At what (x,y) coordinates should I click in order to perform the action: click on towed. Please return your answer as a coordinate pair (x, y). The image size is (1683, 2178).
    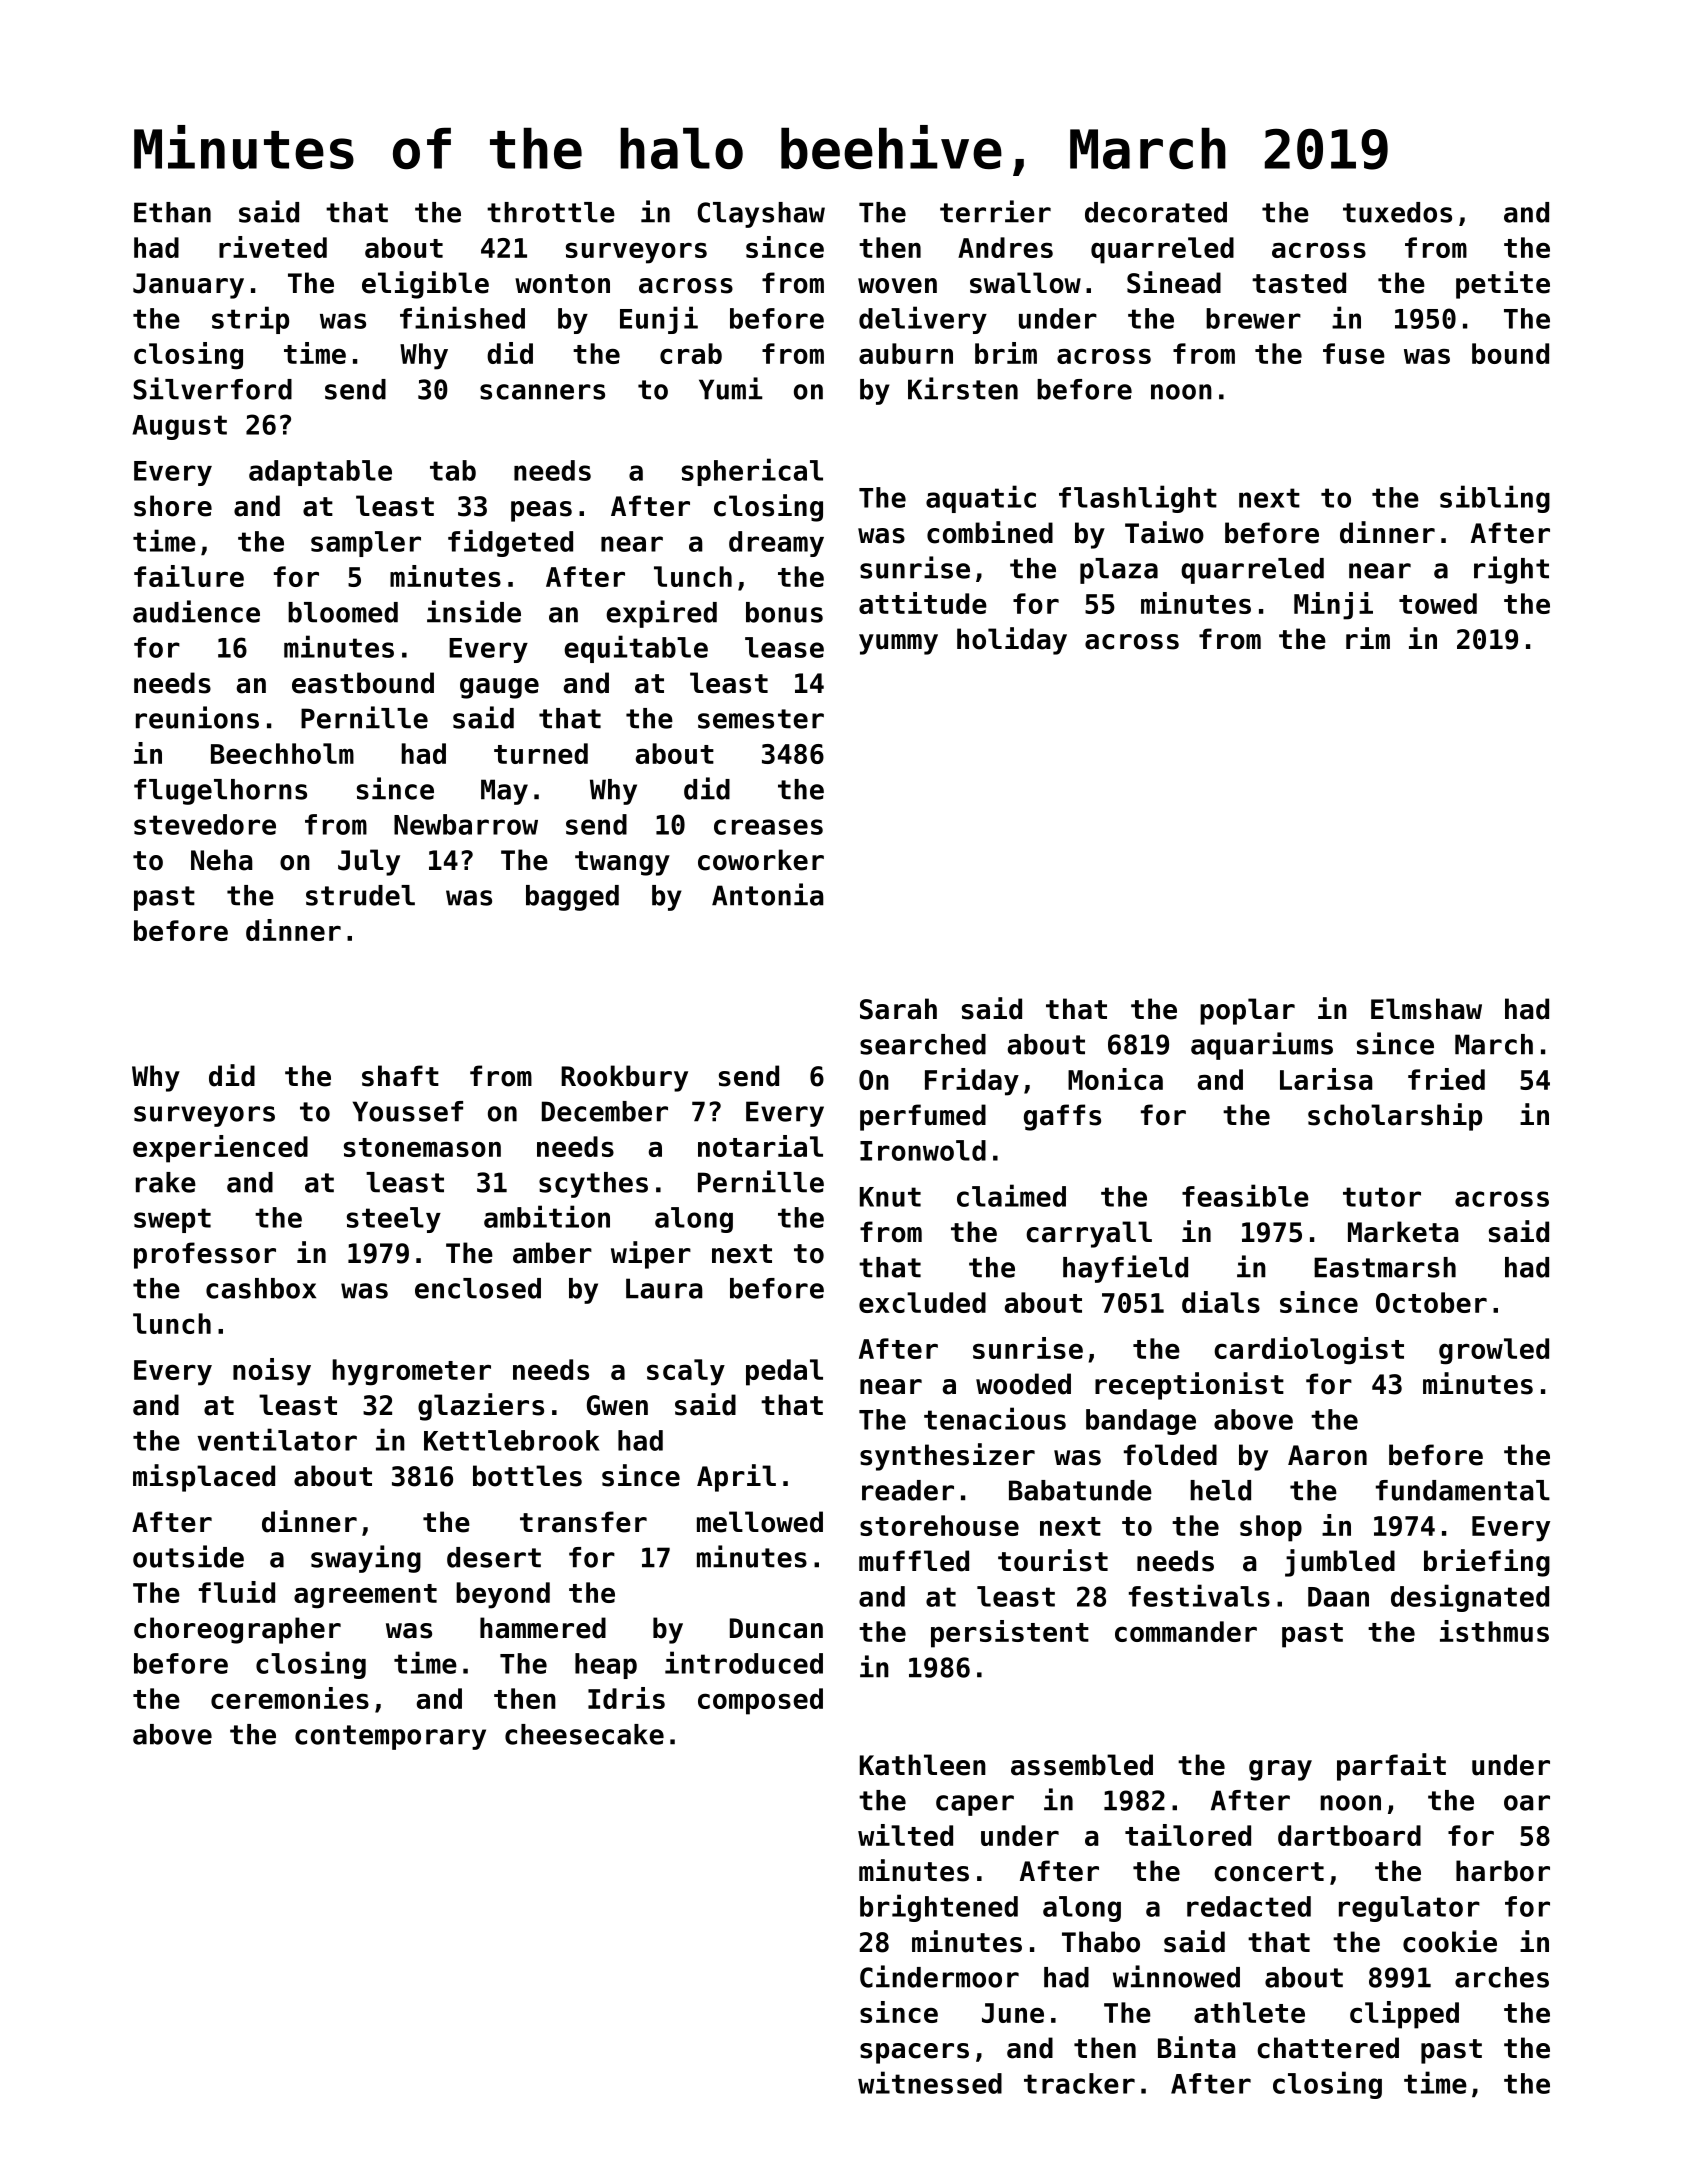
    Looking at the image, I should click on (1438, 603).
